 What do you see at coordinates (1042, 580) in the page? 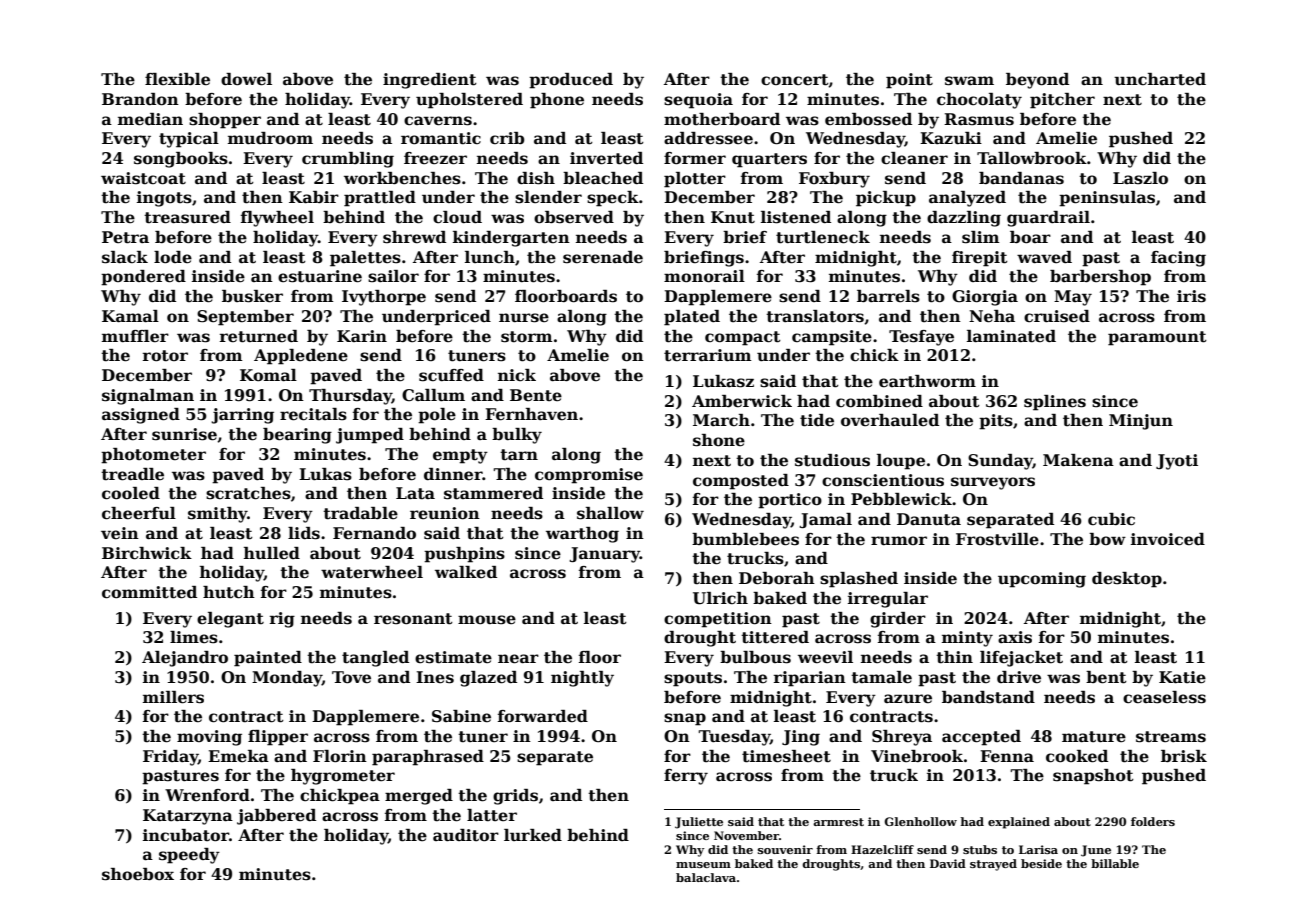
I see `upcoming` at bounding box center [1042, 580].
